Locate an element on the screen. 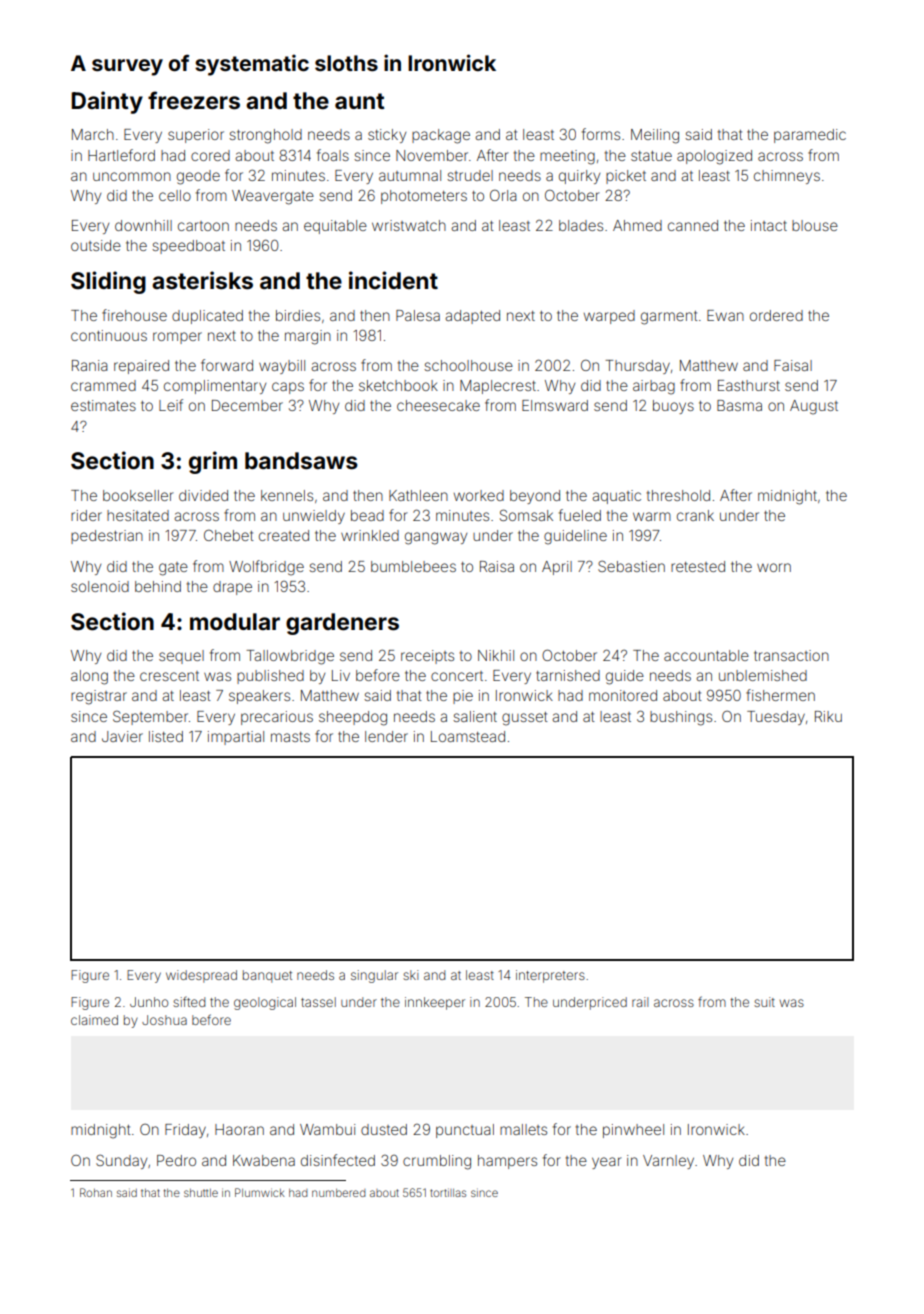  lender is located at coordinates (386, 736).
